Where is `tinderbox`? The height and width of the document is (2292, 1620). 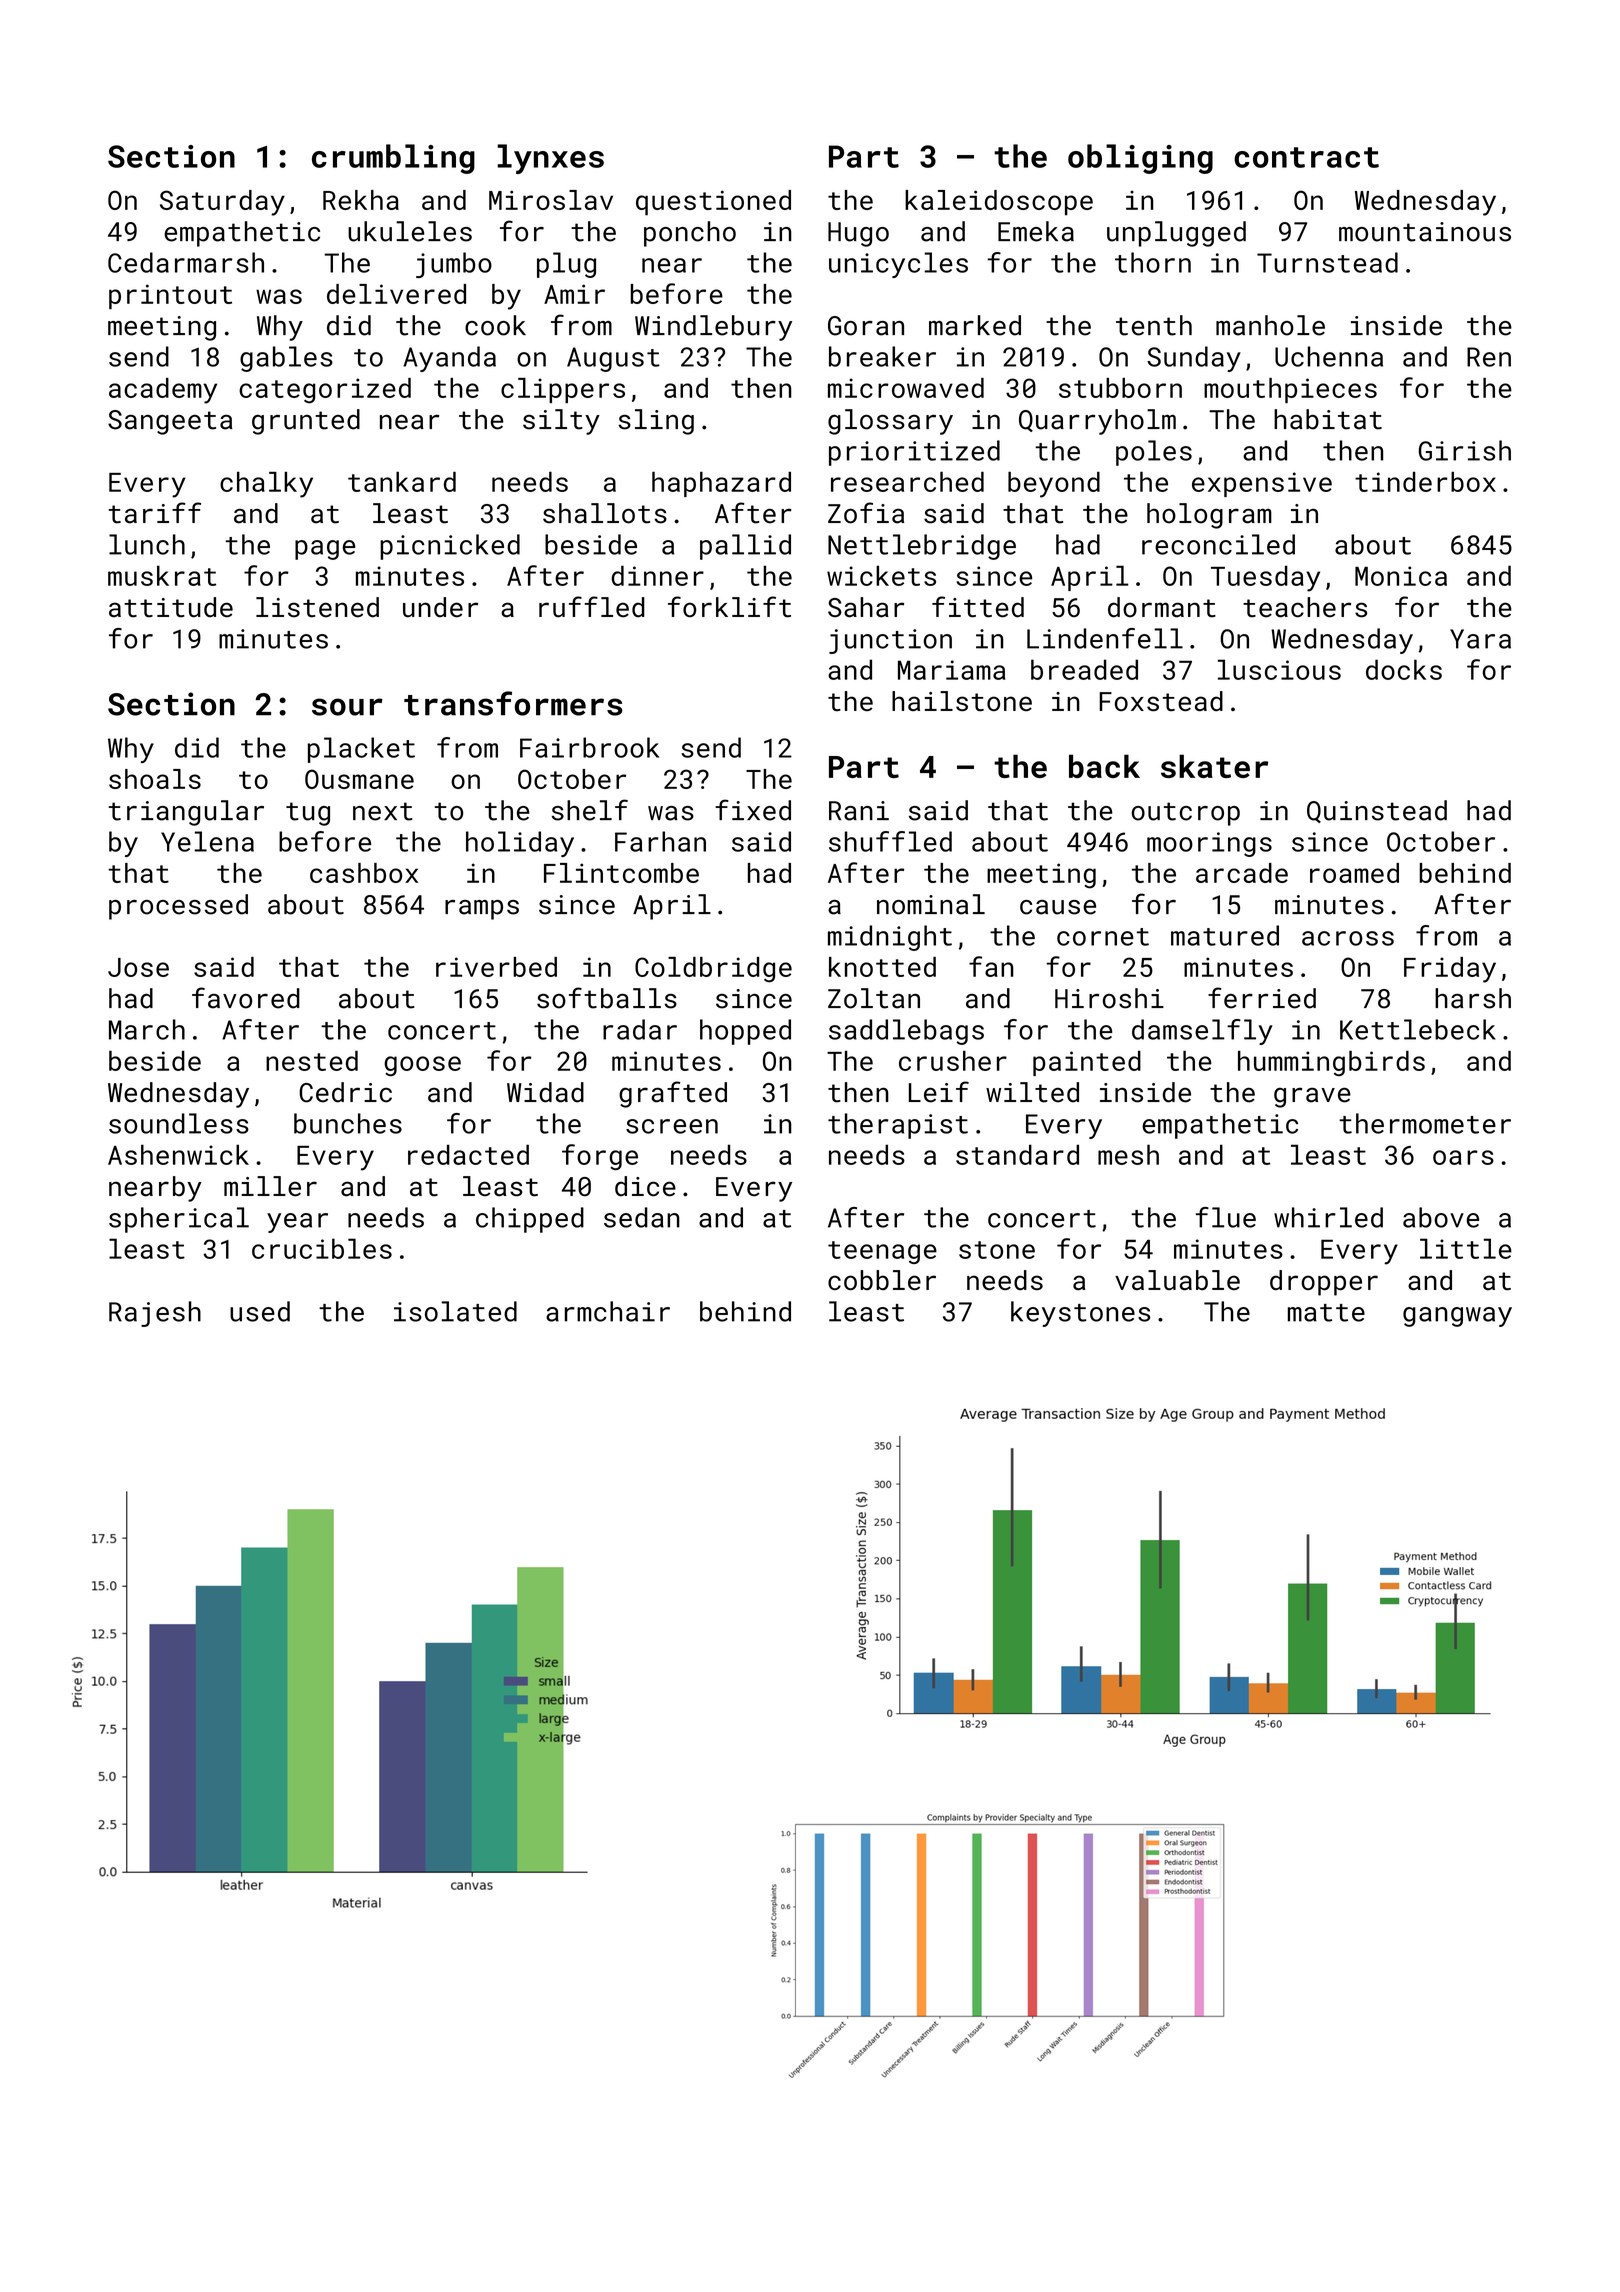 tinderbox is located at coordinates (1425, 482).
